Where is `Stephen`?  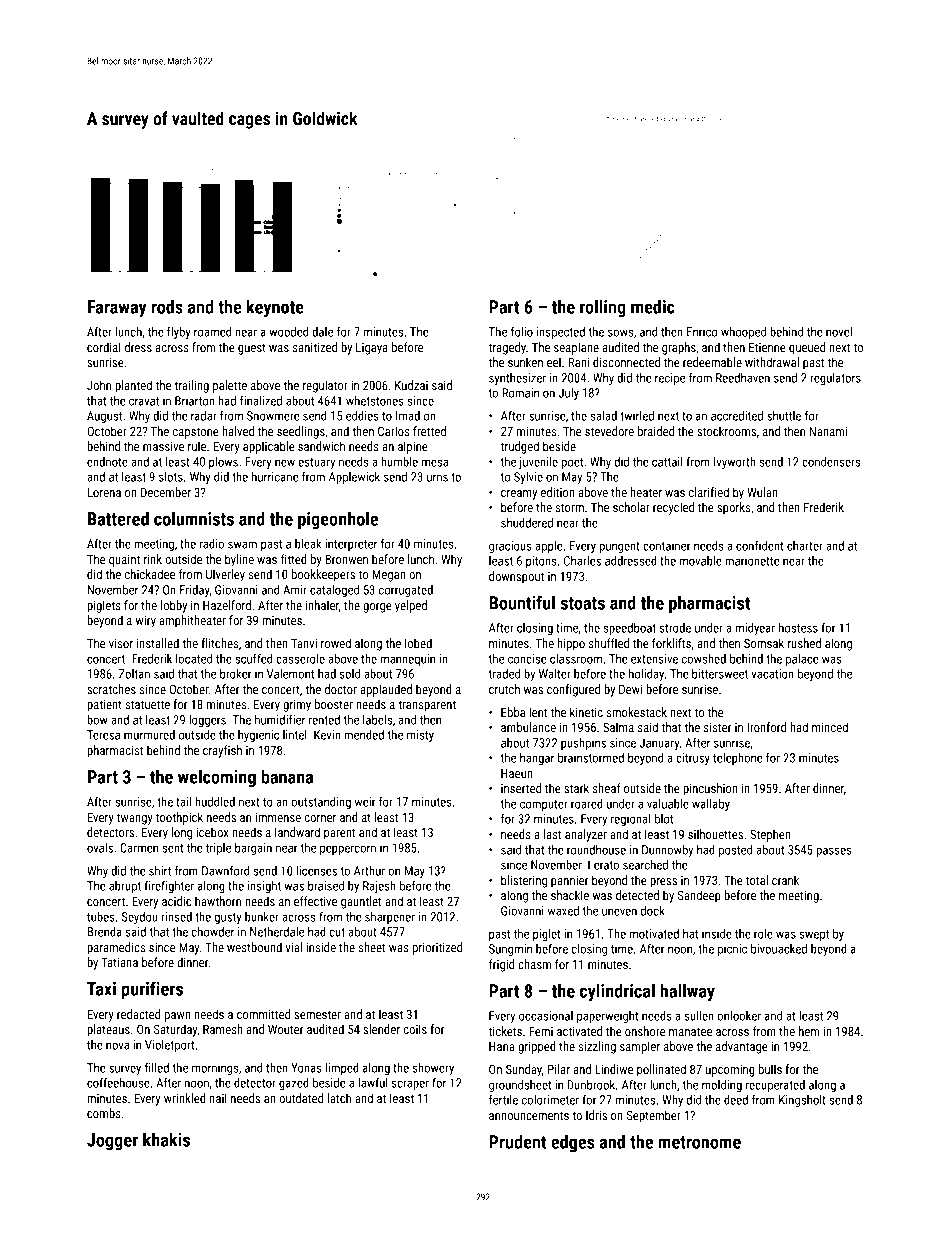
Stephen is located at coordinates (770, 835).
